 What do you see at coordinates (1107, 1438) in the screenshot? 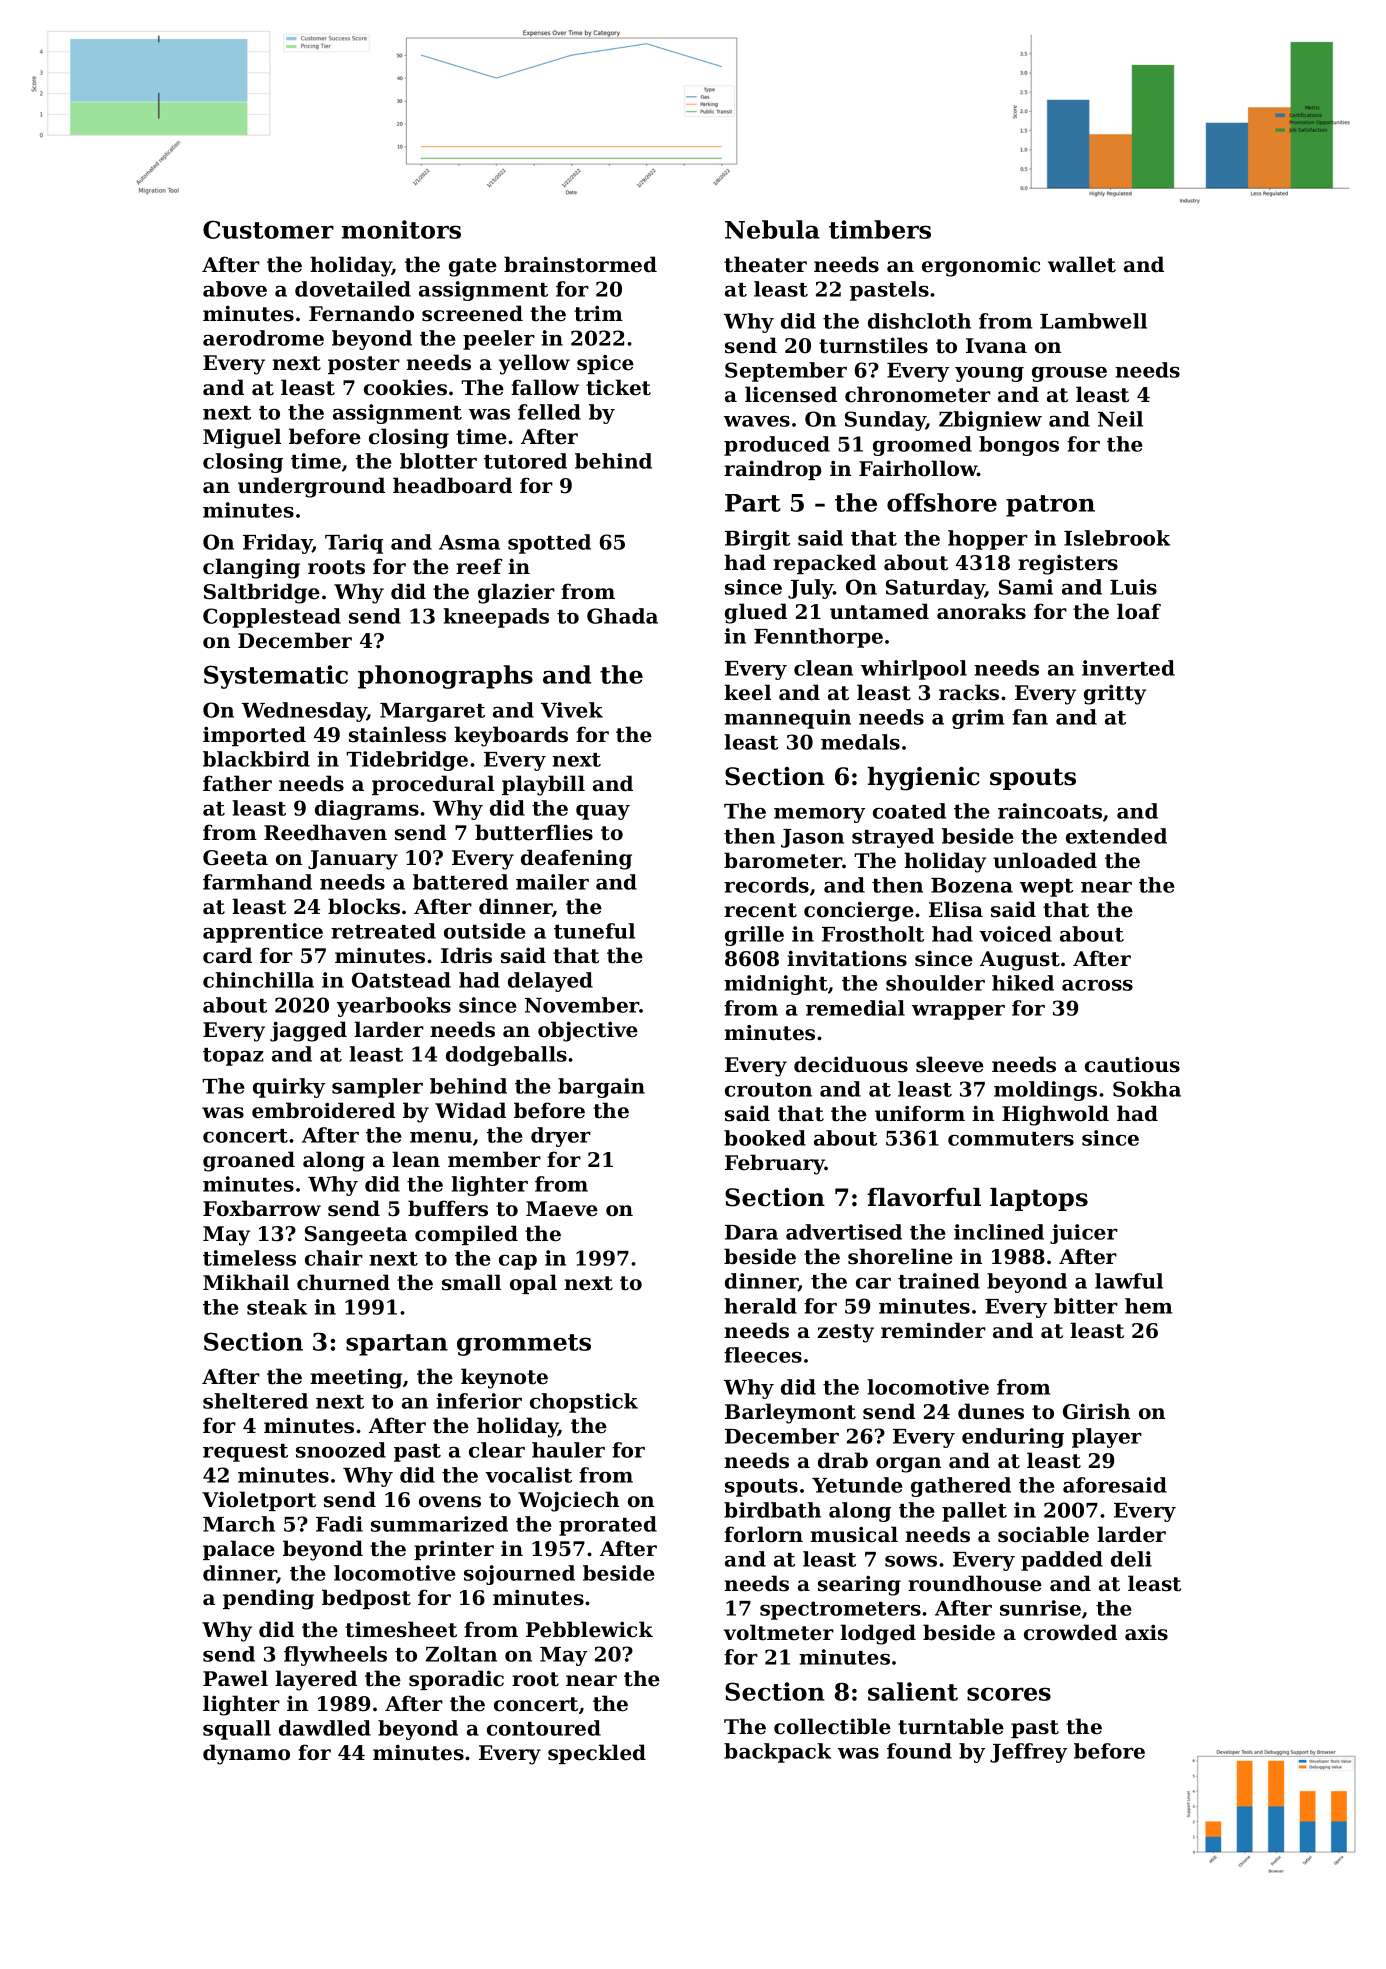
I see `player` at bounding box center [1107, 1438].
